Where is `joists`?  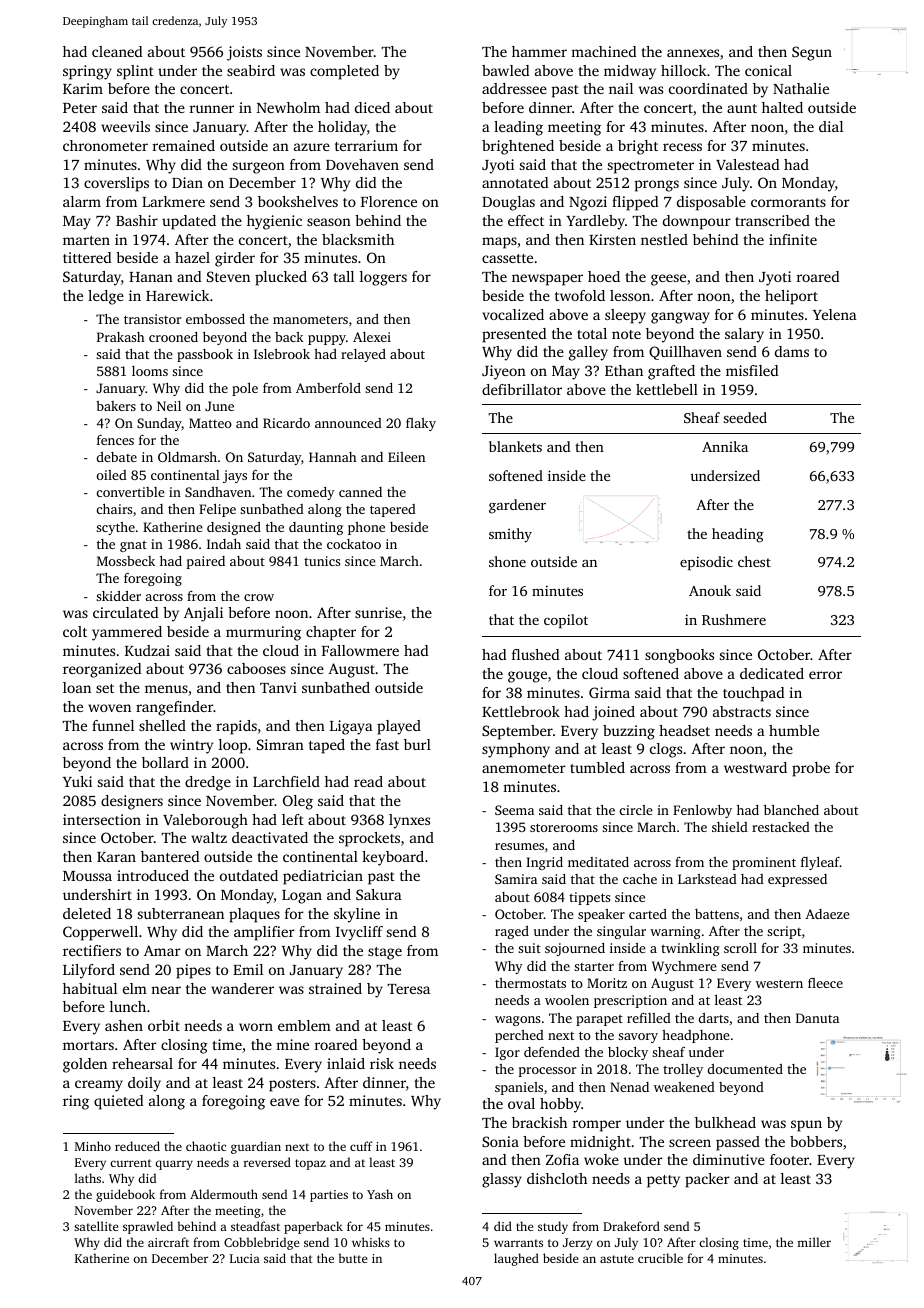
joists is located at coordinates (244, 53).
